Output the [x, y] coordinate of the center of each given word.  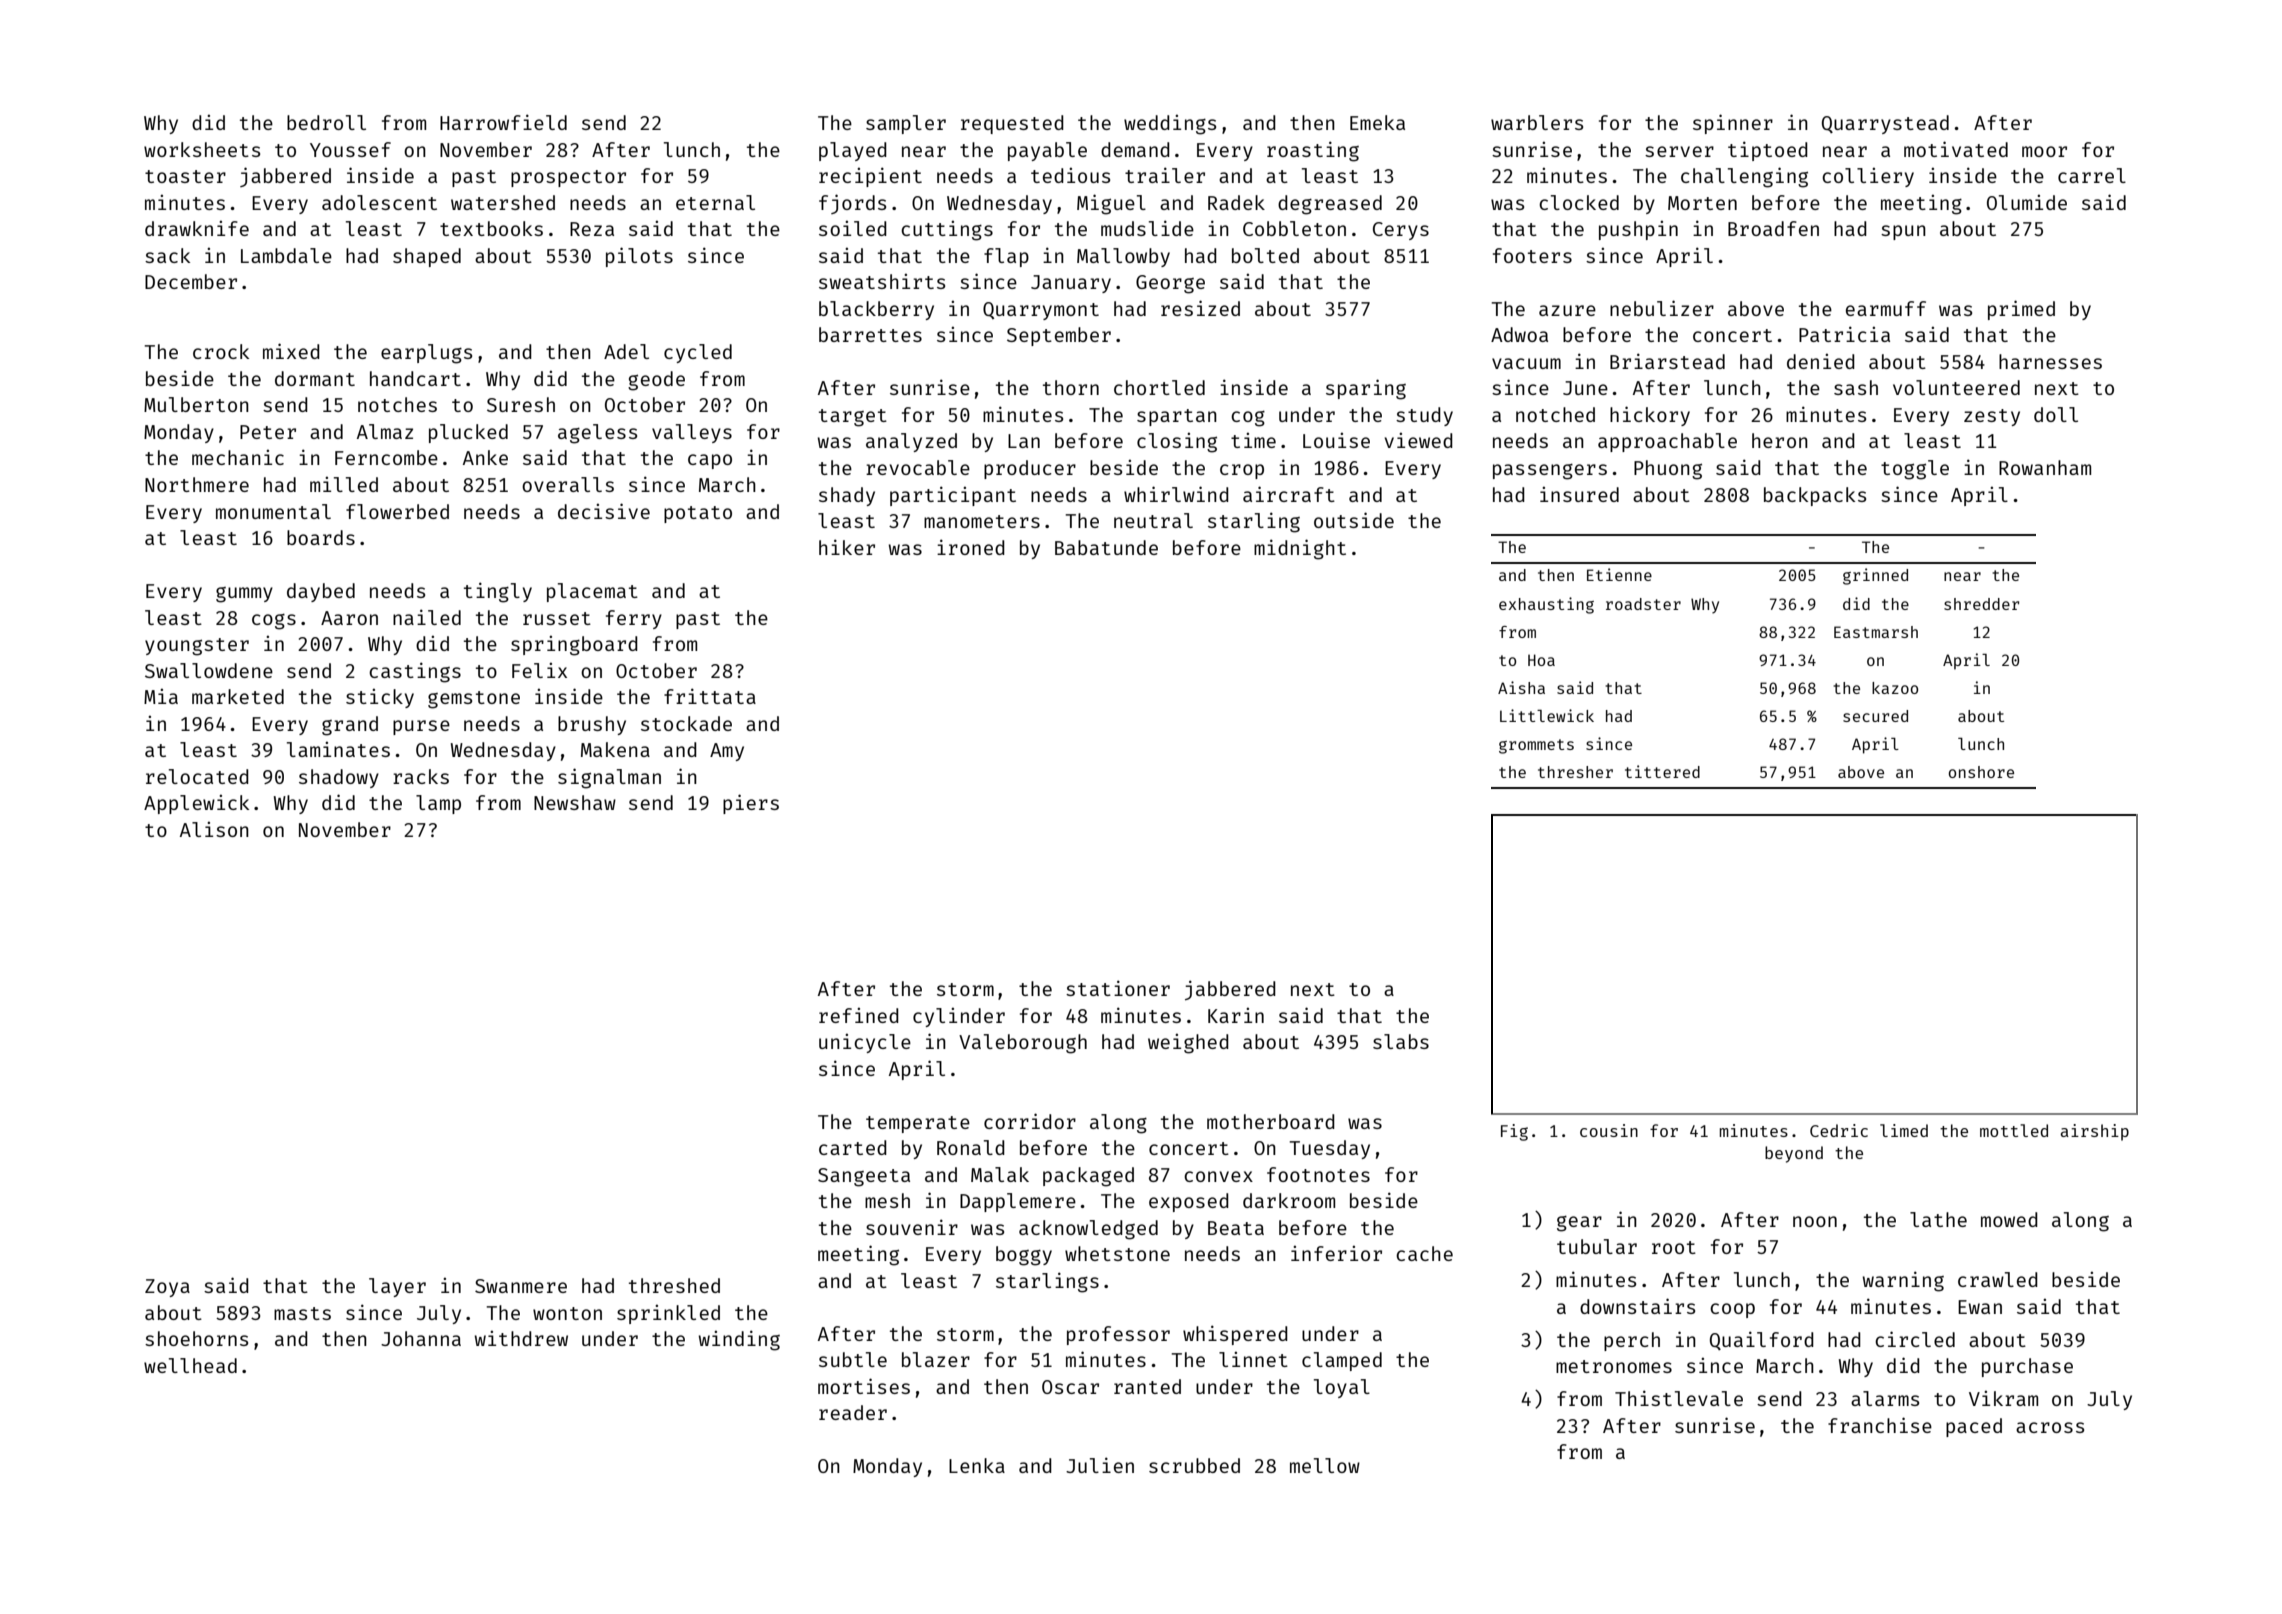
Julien [1100, 1465]
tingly [498, 592]
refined [859, 1015]
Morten [1702, 203]
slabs [1401, 1041]
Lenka [977, 1465]
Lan [1024, 441]
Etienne [1619, 574]
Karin [1236, 1015]
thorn [1071, 387]
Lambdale [286, 255]
